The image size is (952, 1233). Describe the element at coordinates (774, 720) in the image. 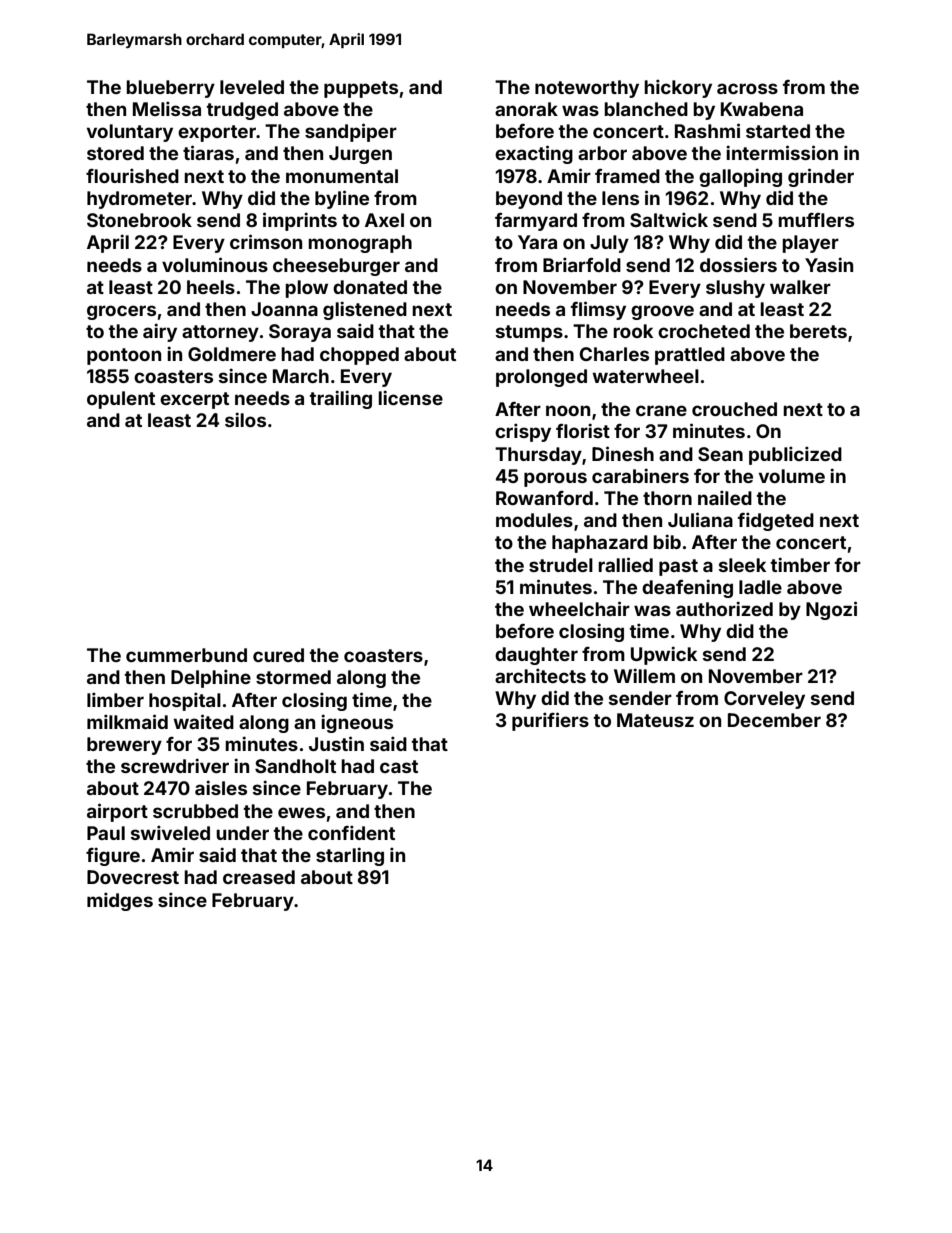

I see `December` at that location.
